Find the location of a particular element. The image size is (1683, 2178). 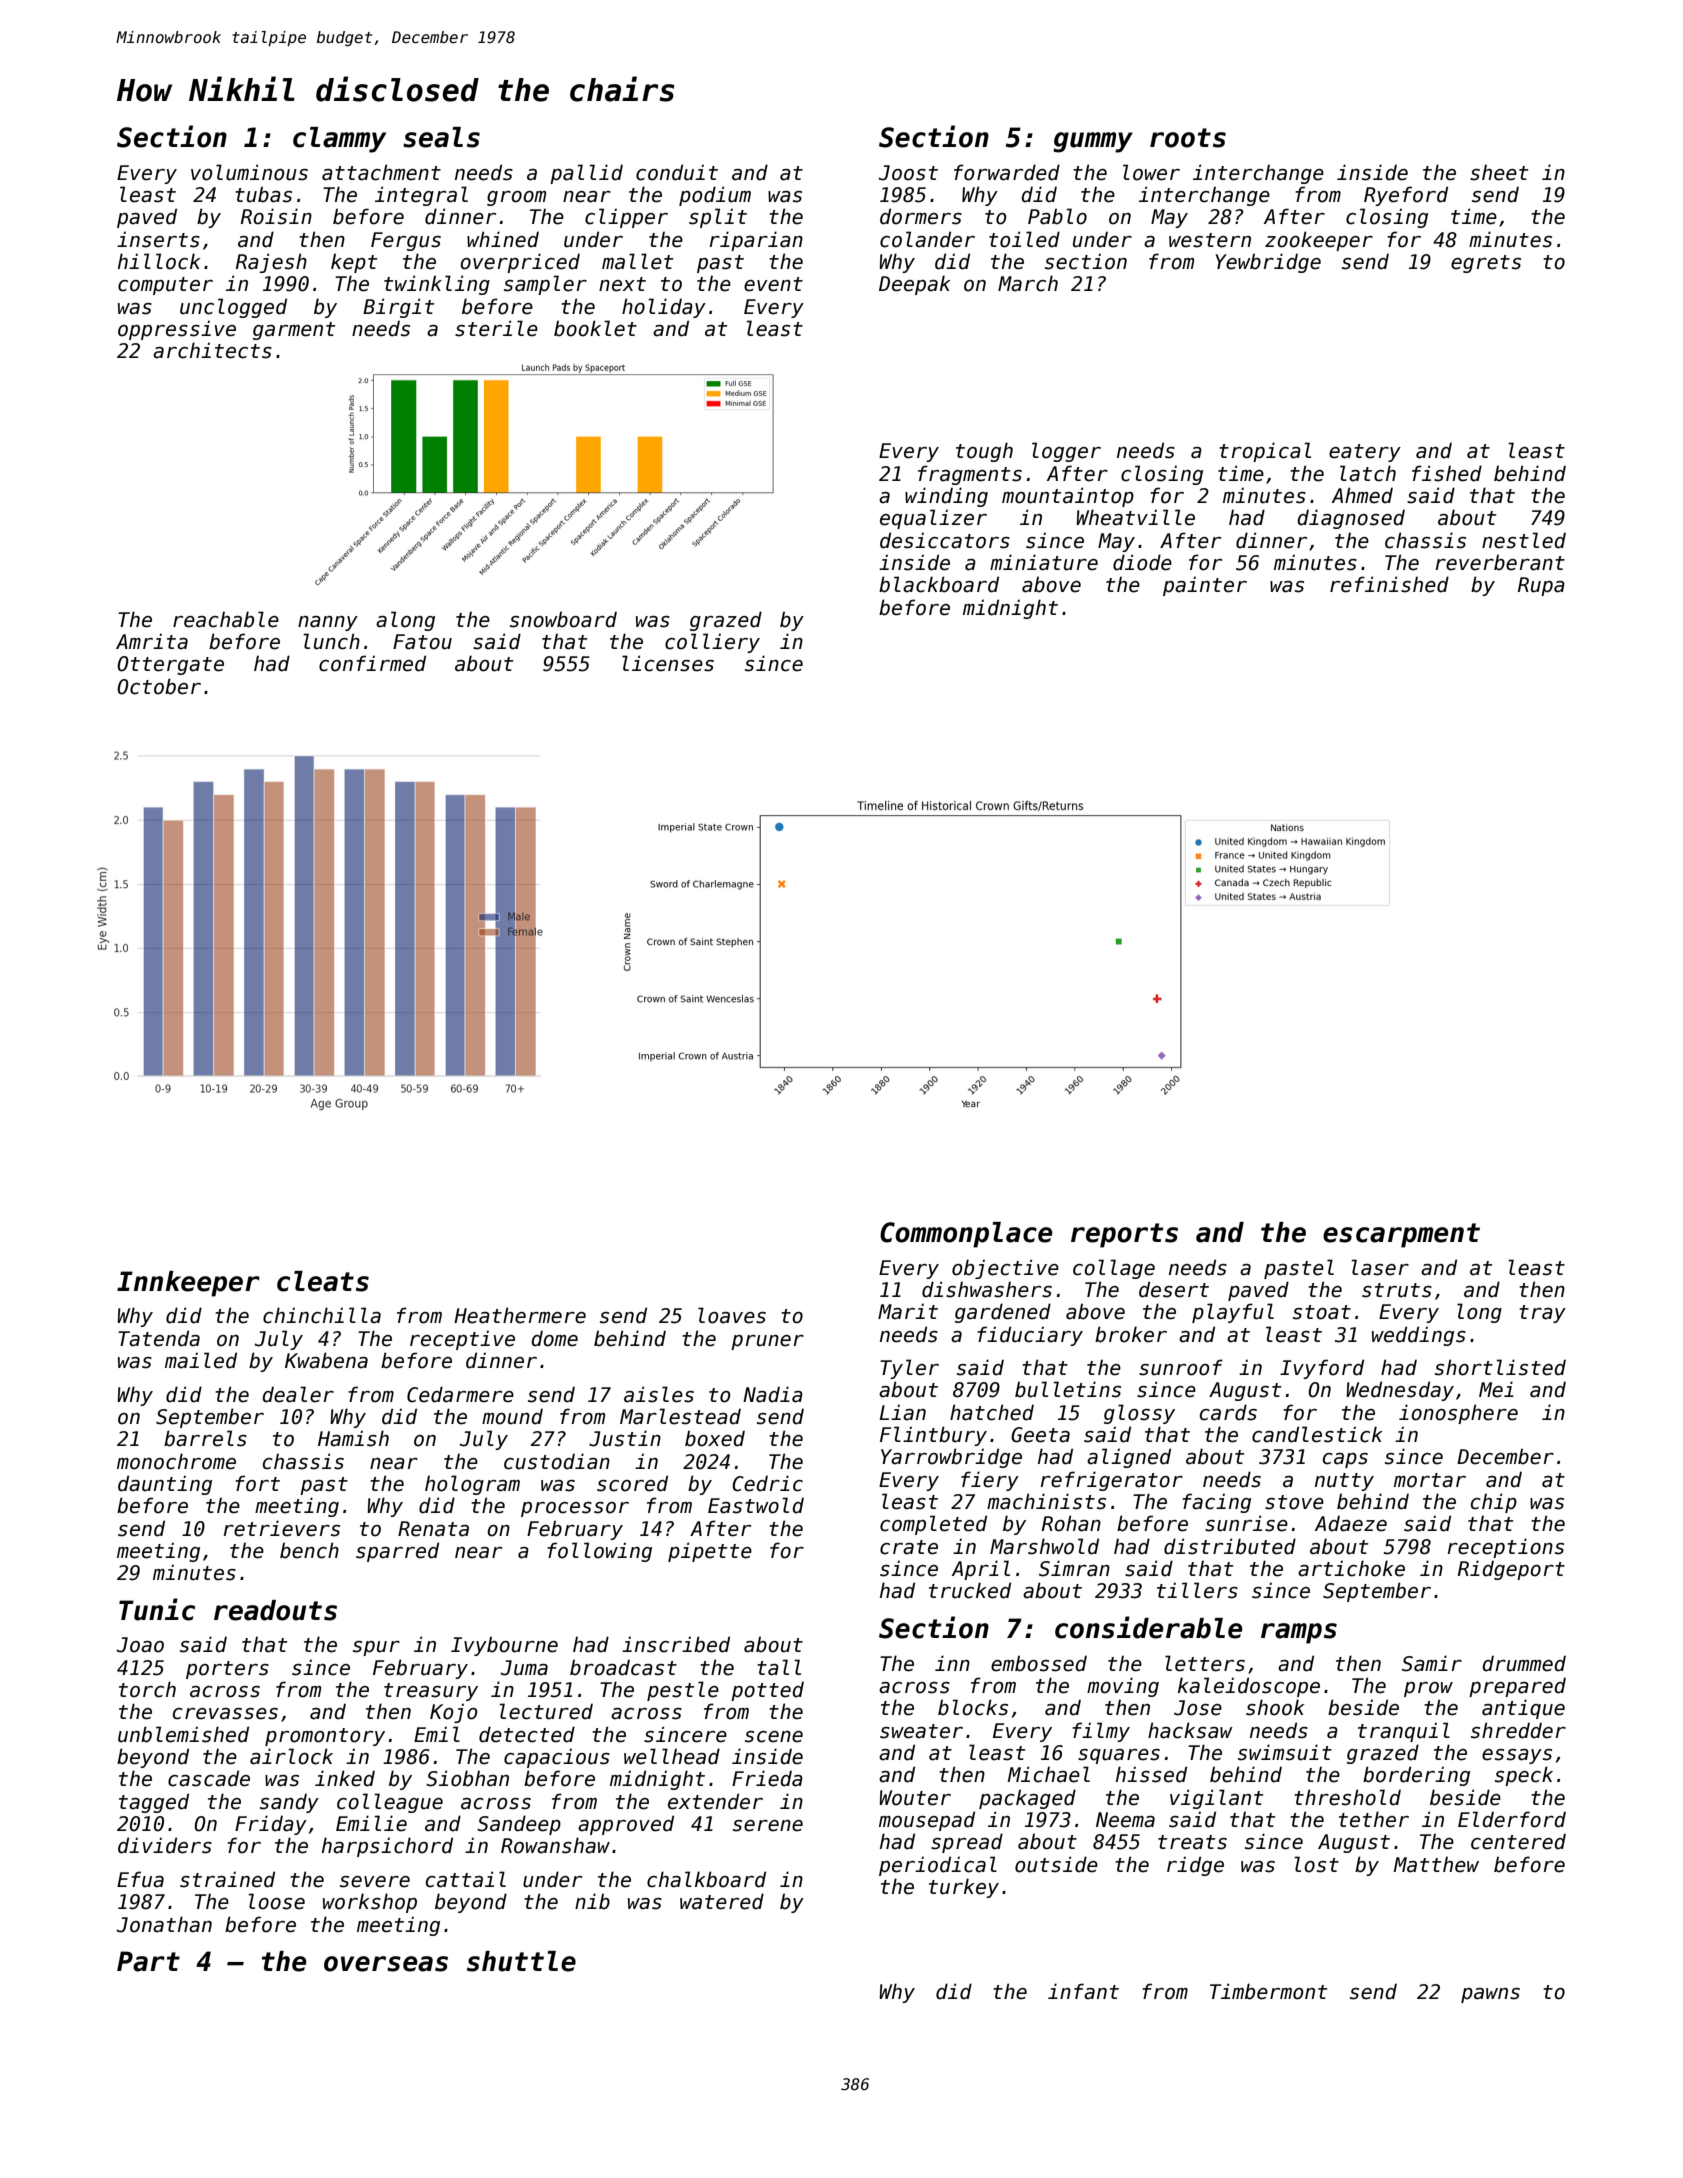

painter is located at coordinates (1205, 586).
